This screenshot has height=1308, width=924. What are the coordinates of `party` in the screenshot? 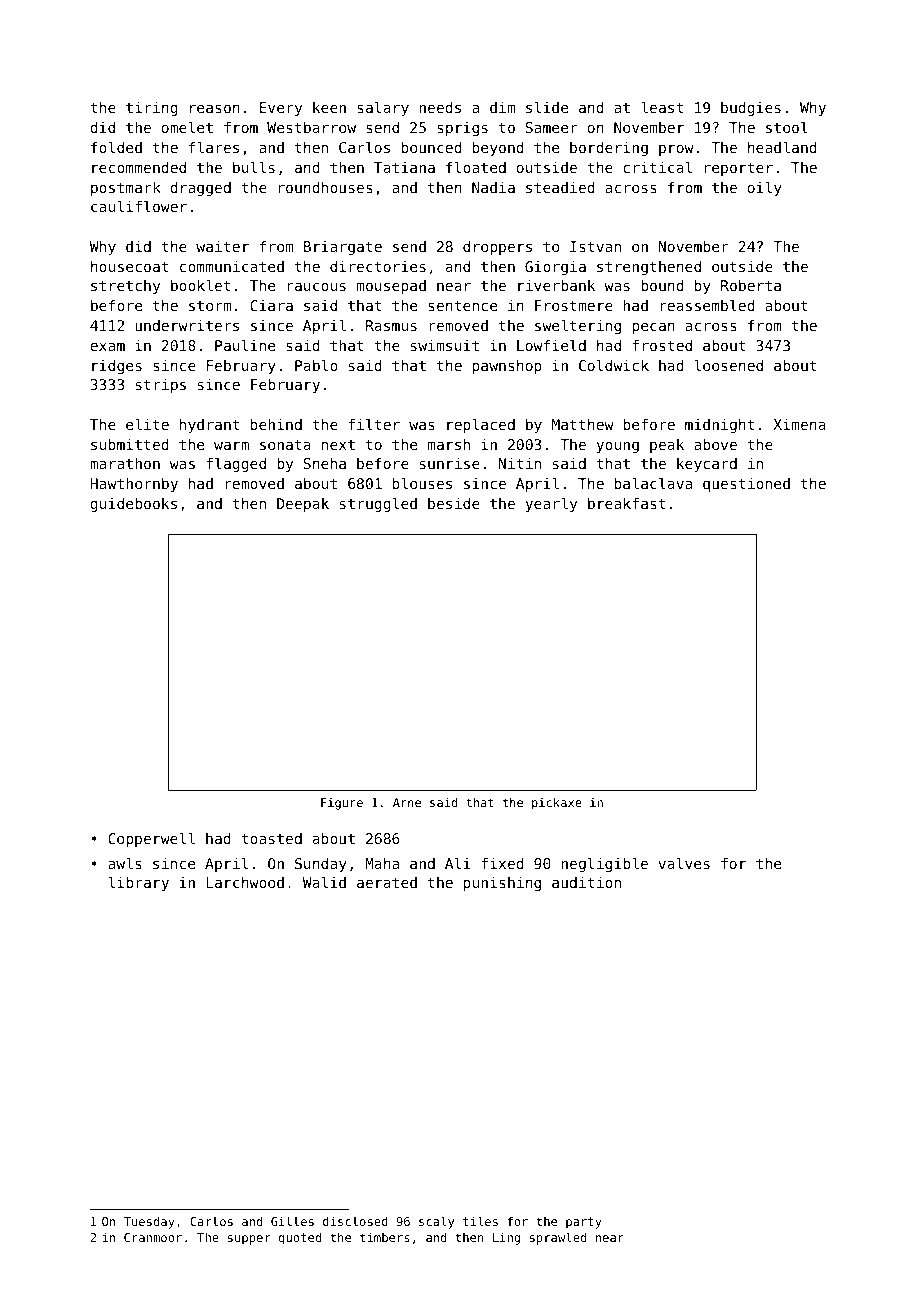 It's located at (584, 1223).
